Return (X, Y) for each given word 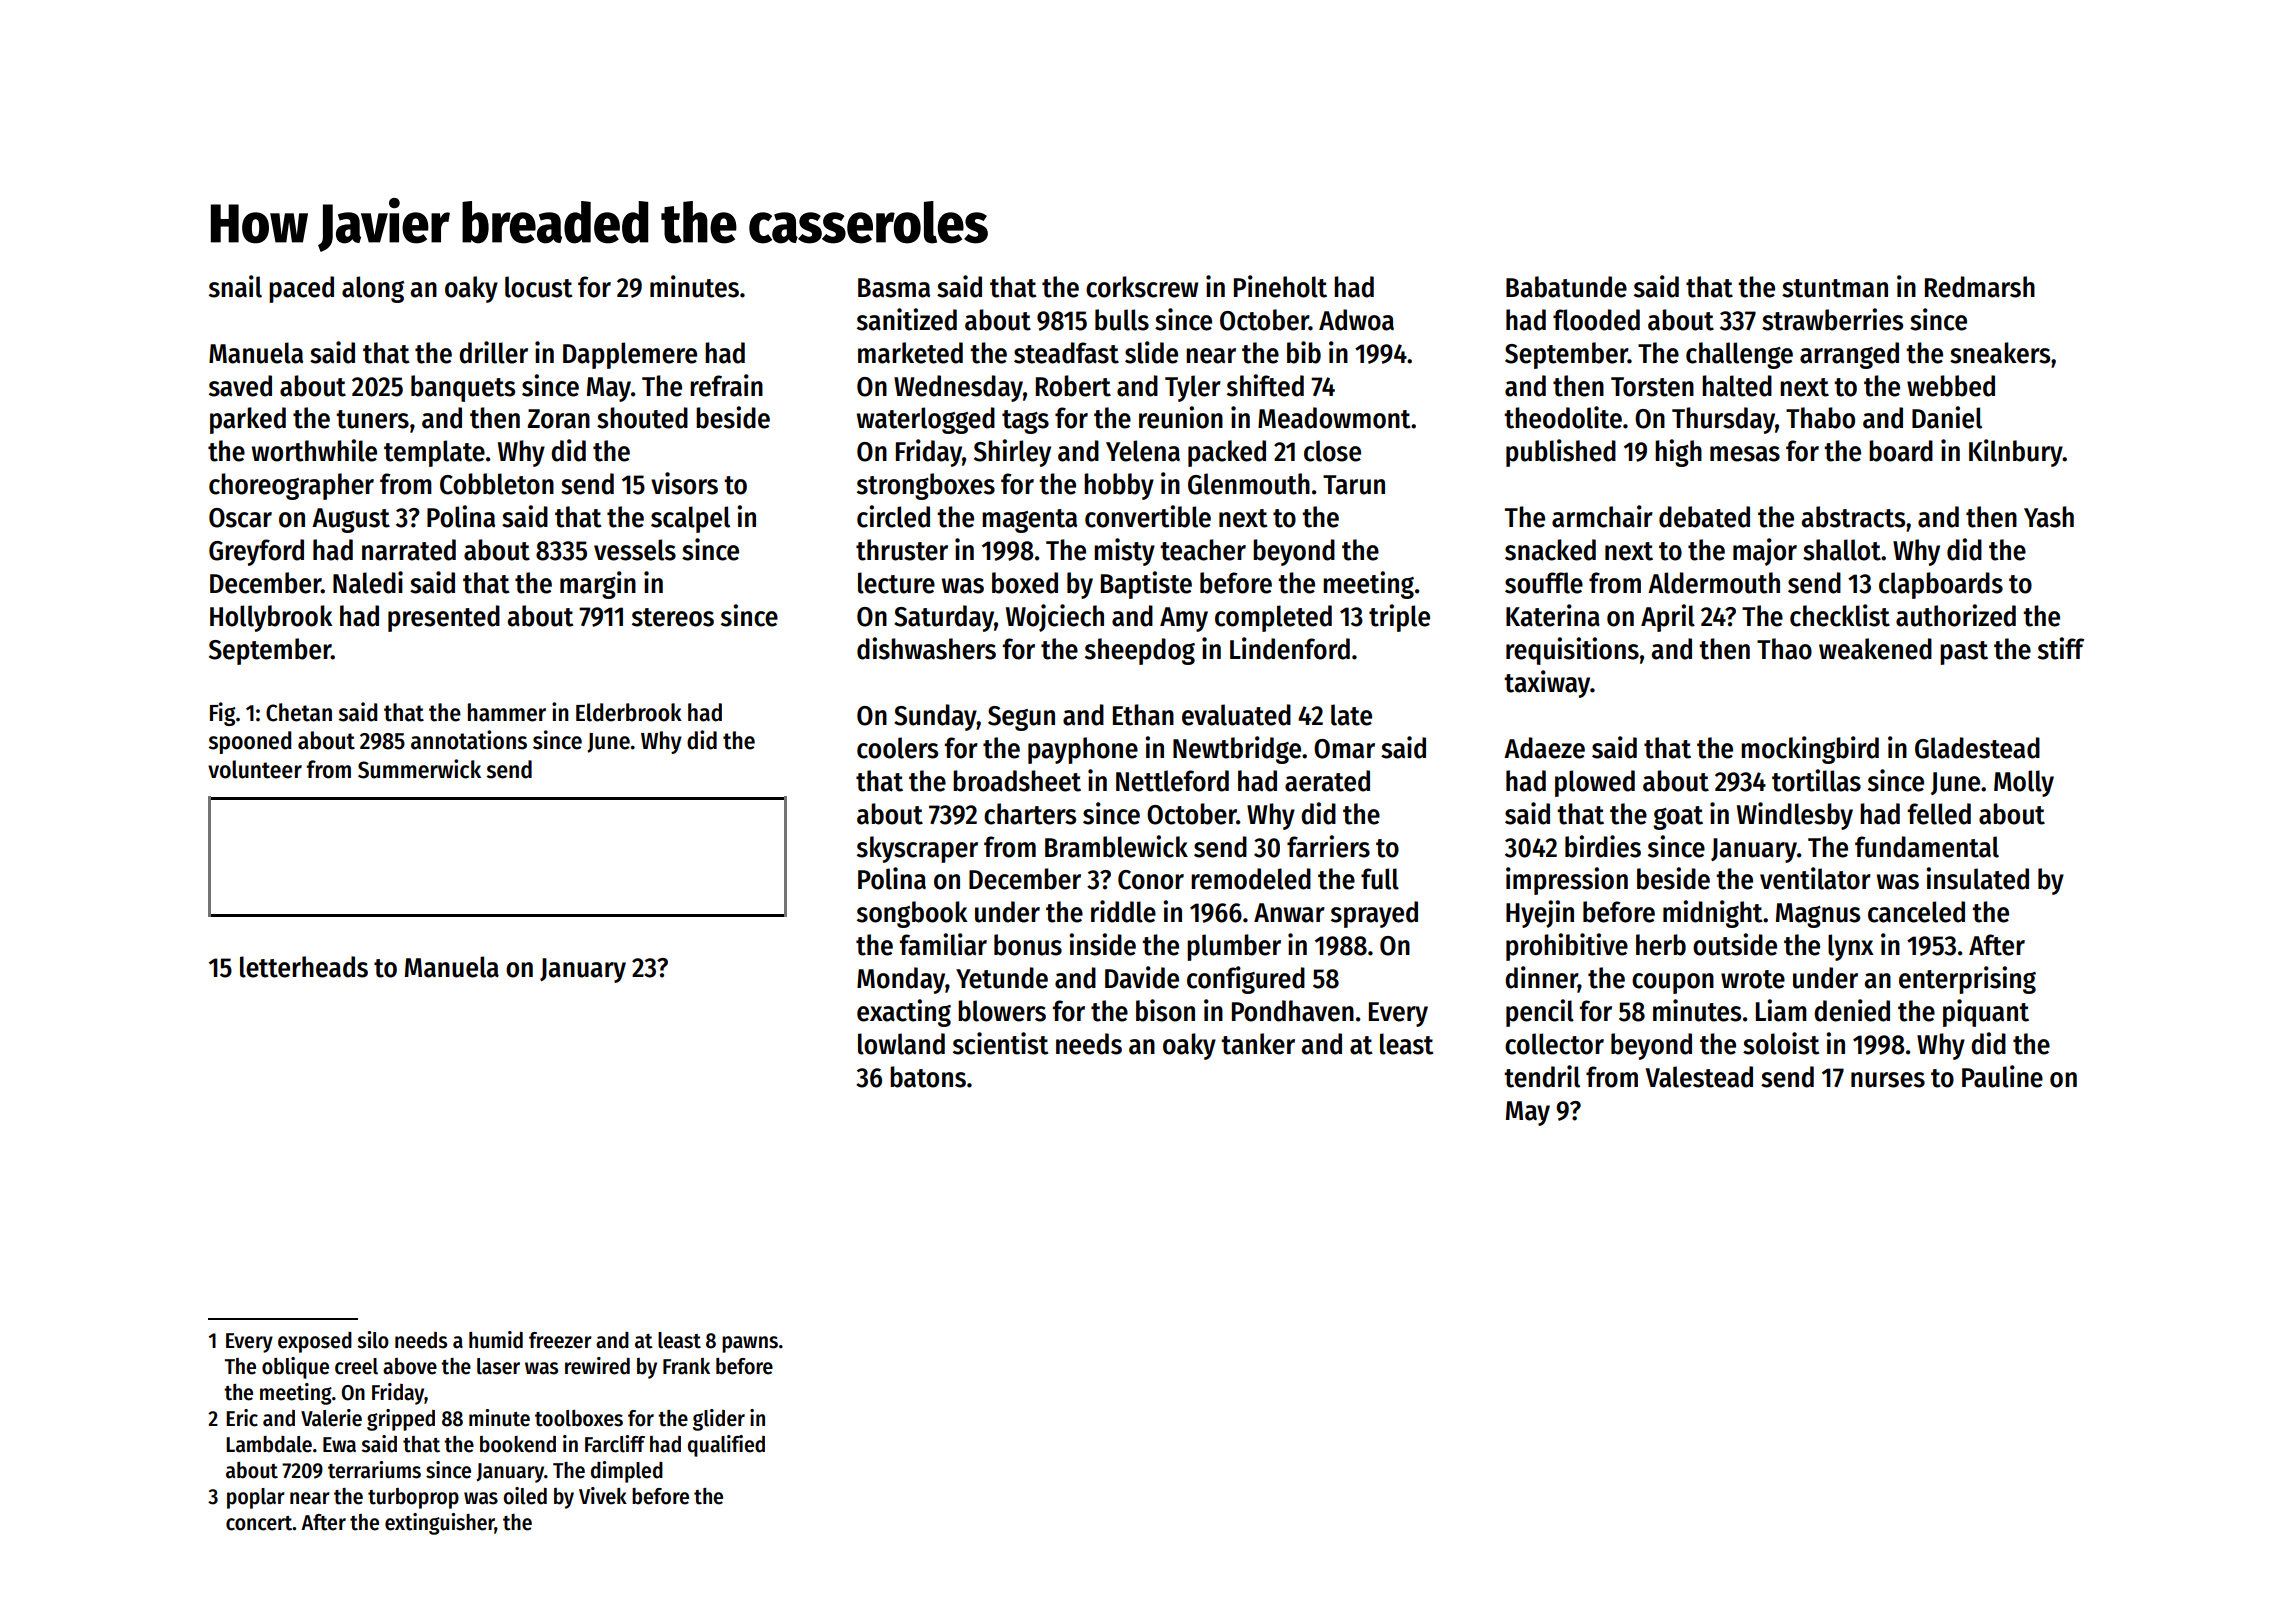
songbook (912, 914)
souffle (1544, 583)
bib (1304, 352)
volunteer (255, 769)
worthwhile (314, 450)
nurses (1888, 1080)
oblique (295, 1368)
